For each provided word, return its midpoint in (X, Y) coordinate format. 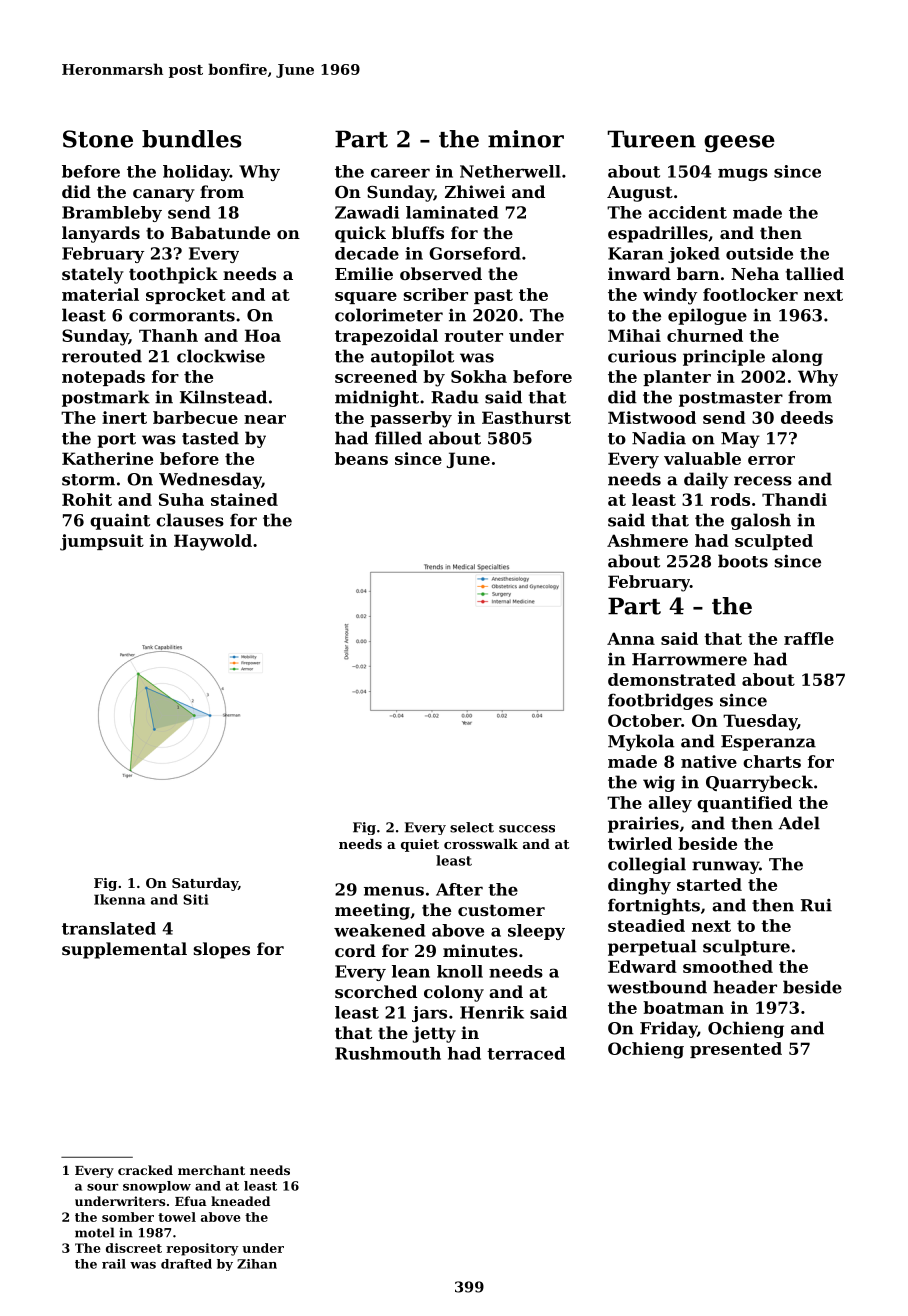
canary (164, 195)
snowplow (157, 1187)
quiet (420, 845)
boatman (683, 1007)
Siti (196, 899)
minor (526, 139)
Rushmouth (388, 1053)
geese (739, 144)
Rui (816, 905)
